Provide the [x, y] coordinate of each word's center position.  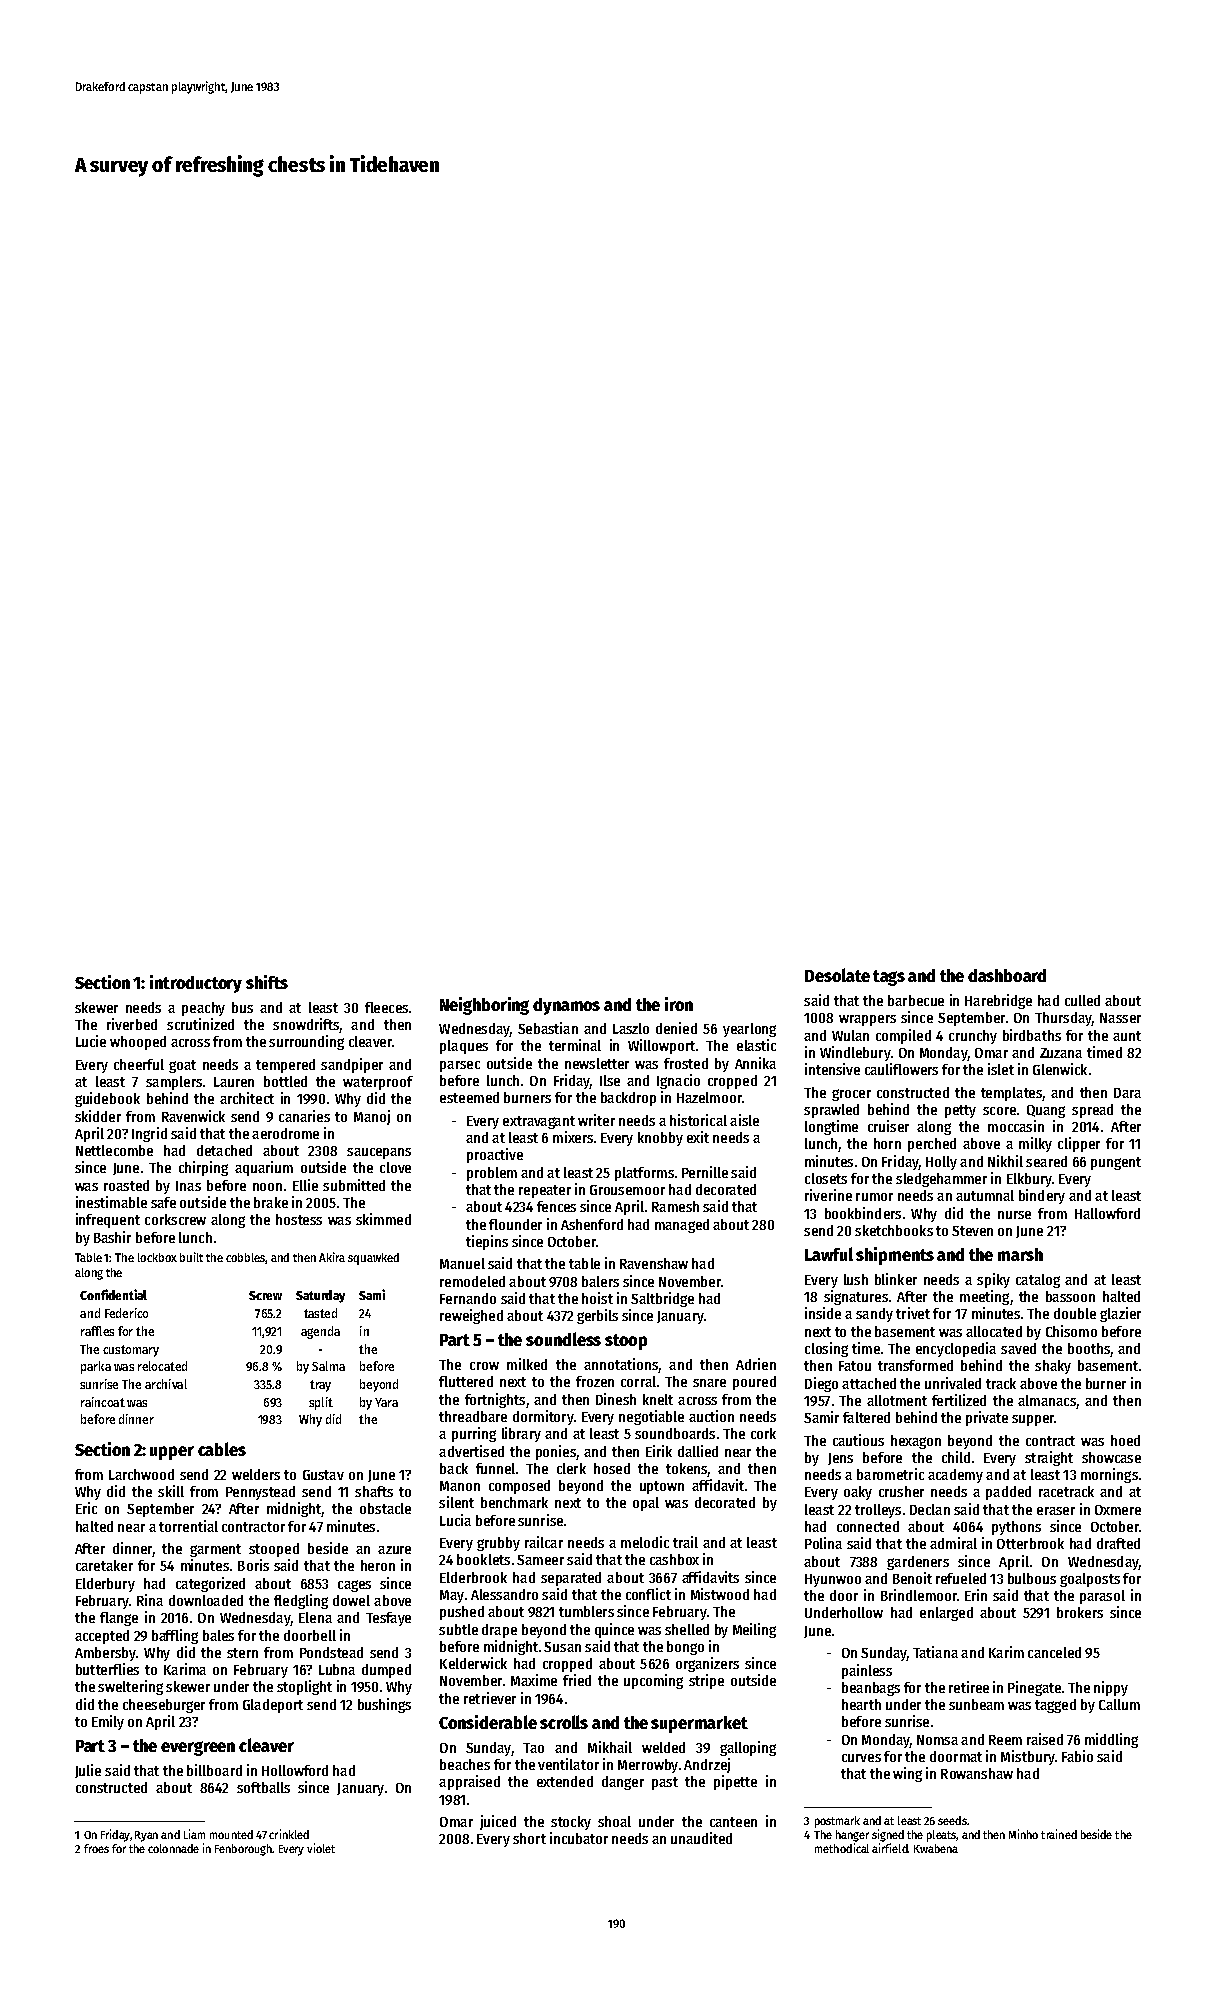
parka [96, 1367]
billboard [214, 1770]
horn [887, 1143]
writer [596, 1120]
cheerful [139, 1064]
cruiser [888, 1126]
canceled [1054, 1652]
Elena [315, 1617]
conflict [648, 1594]
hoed [1125, 1440]
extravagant [539, 1122]
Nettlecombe [114, 1150]
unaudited [701, 1838]
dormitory [543, 1417]
